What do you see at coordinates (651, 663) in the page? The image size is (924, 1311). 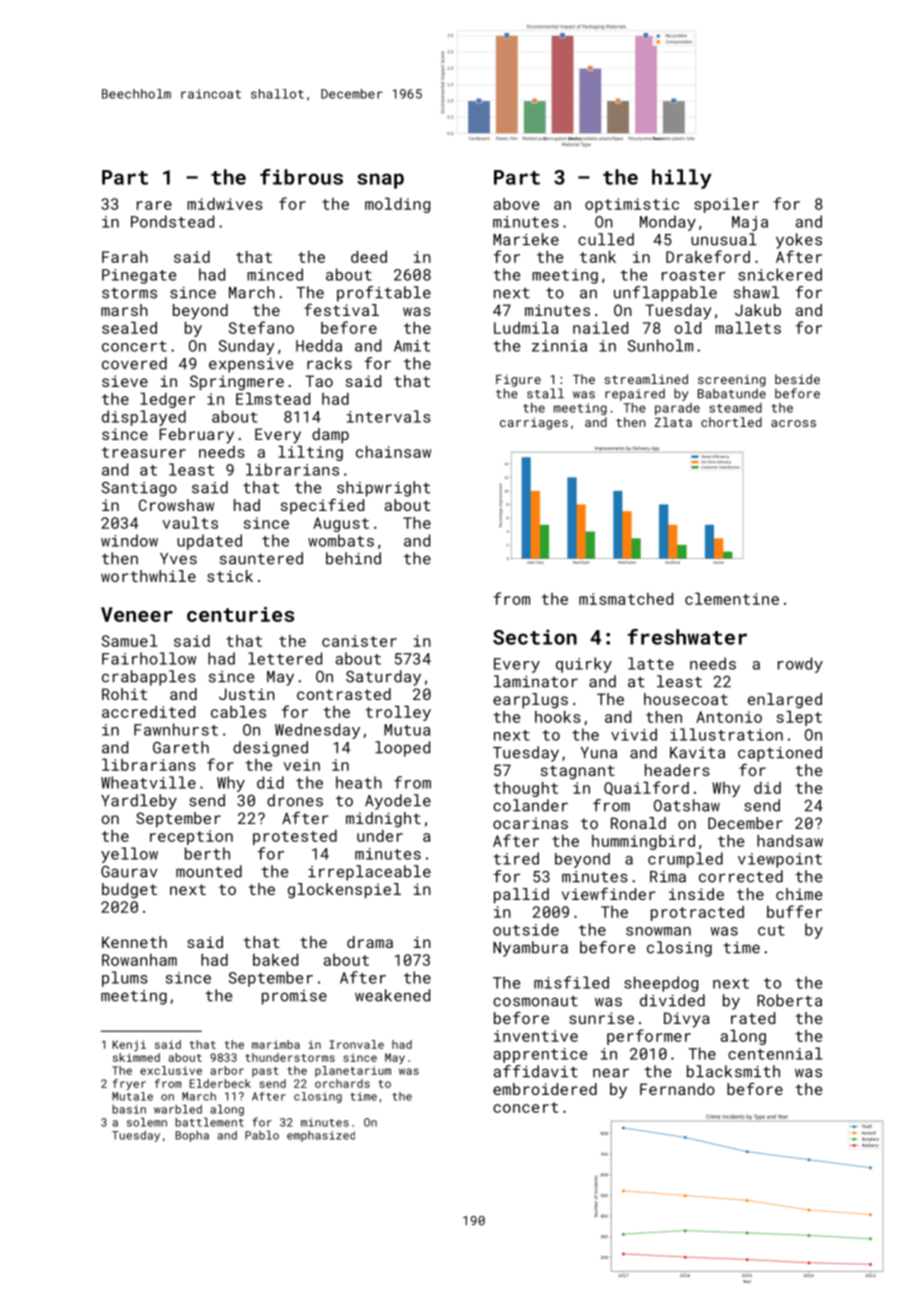 I see `latte` at bounding box center [651, 663].
